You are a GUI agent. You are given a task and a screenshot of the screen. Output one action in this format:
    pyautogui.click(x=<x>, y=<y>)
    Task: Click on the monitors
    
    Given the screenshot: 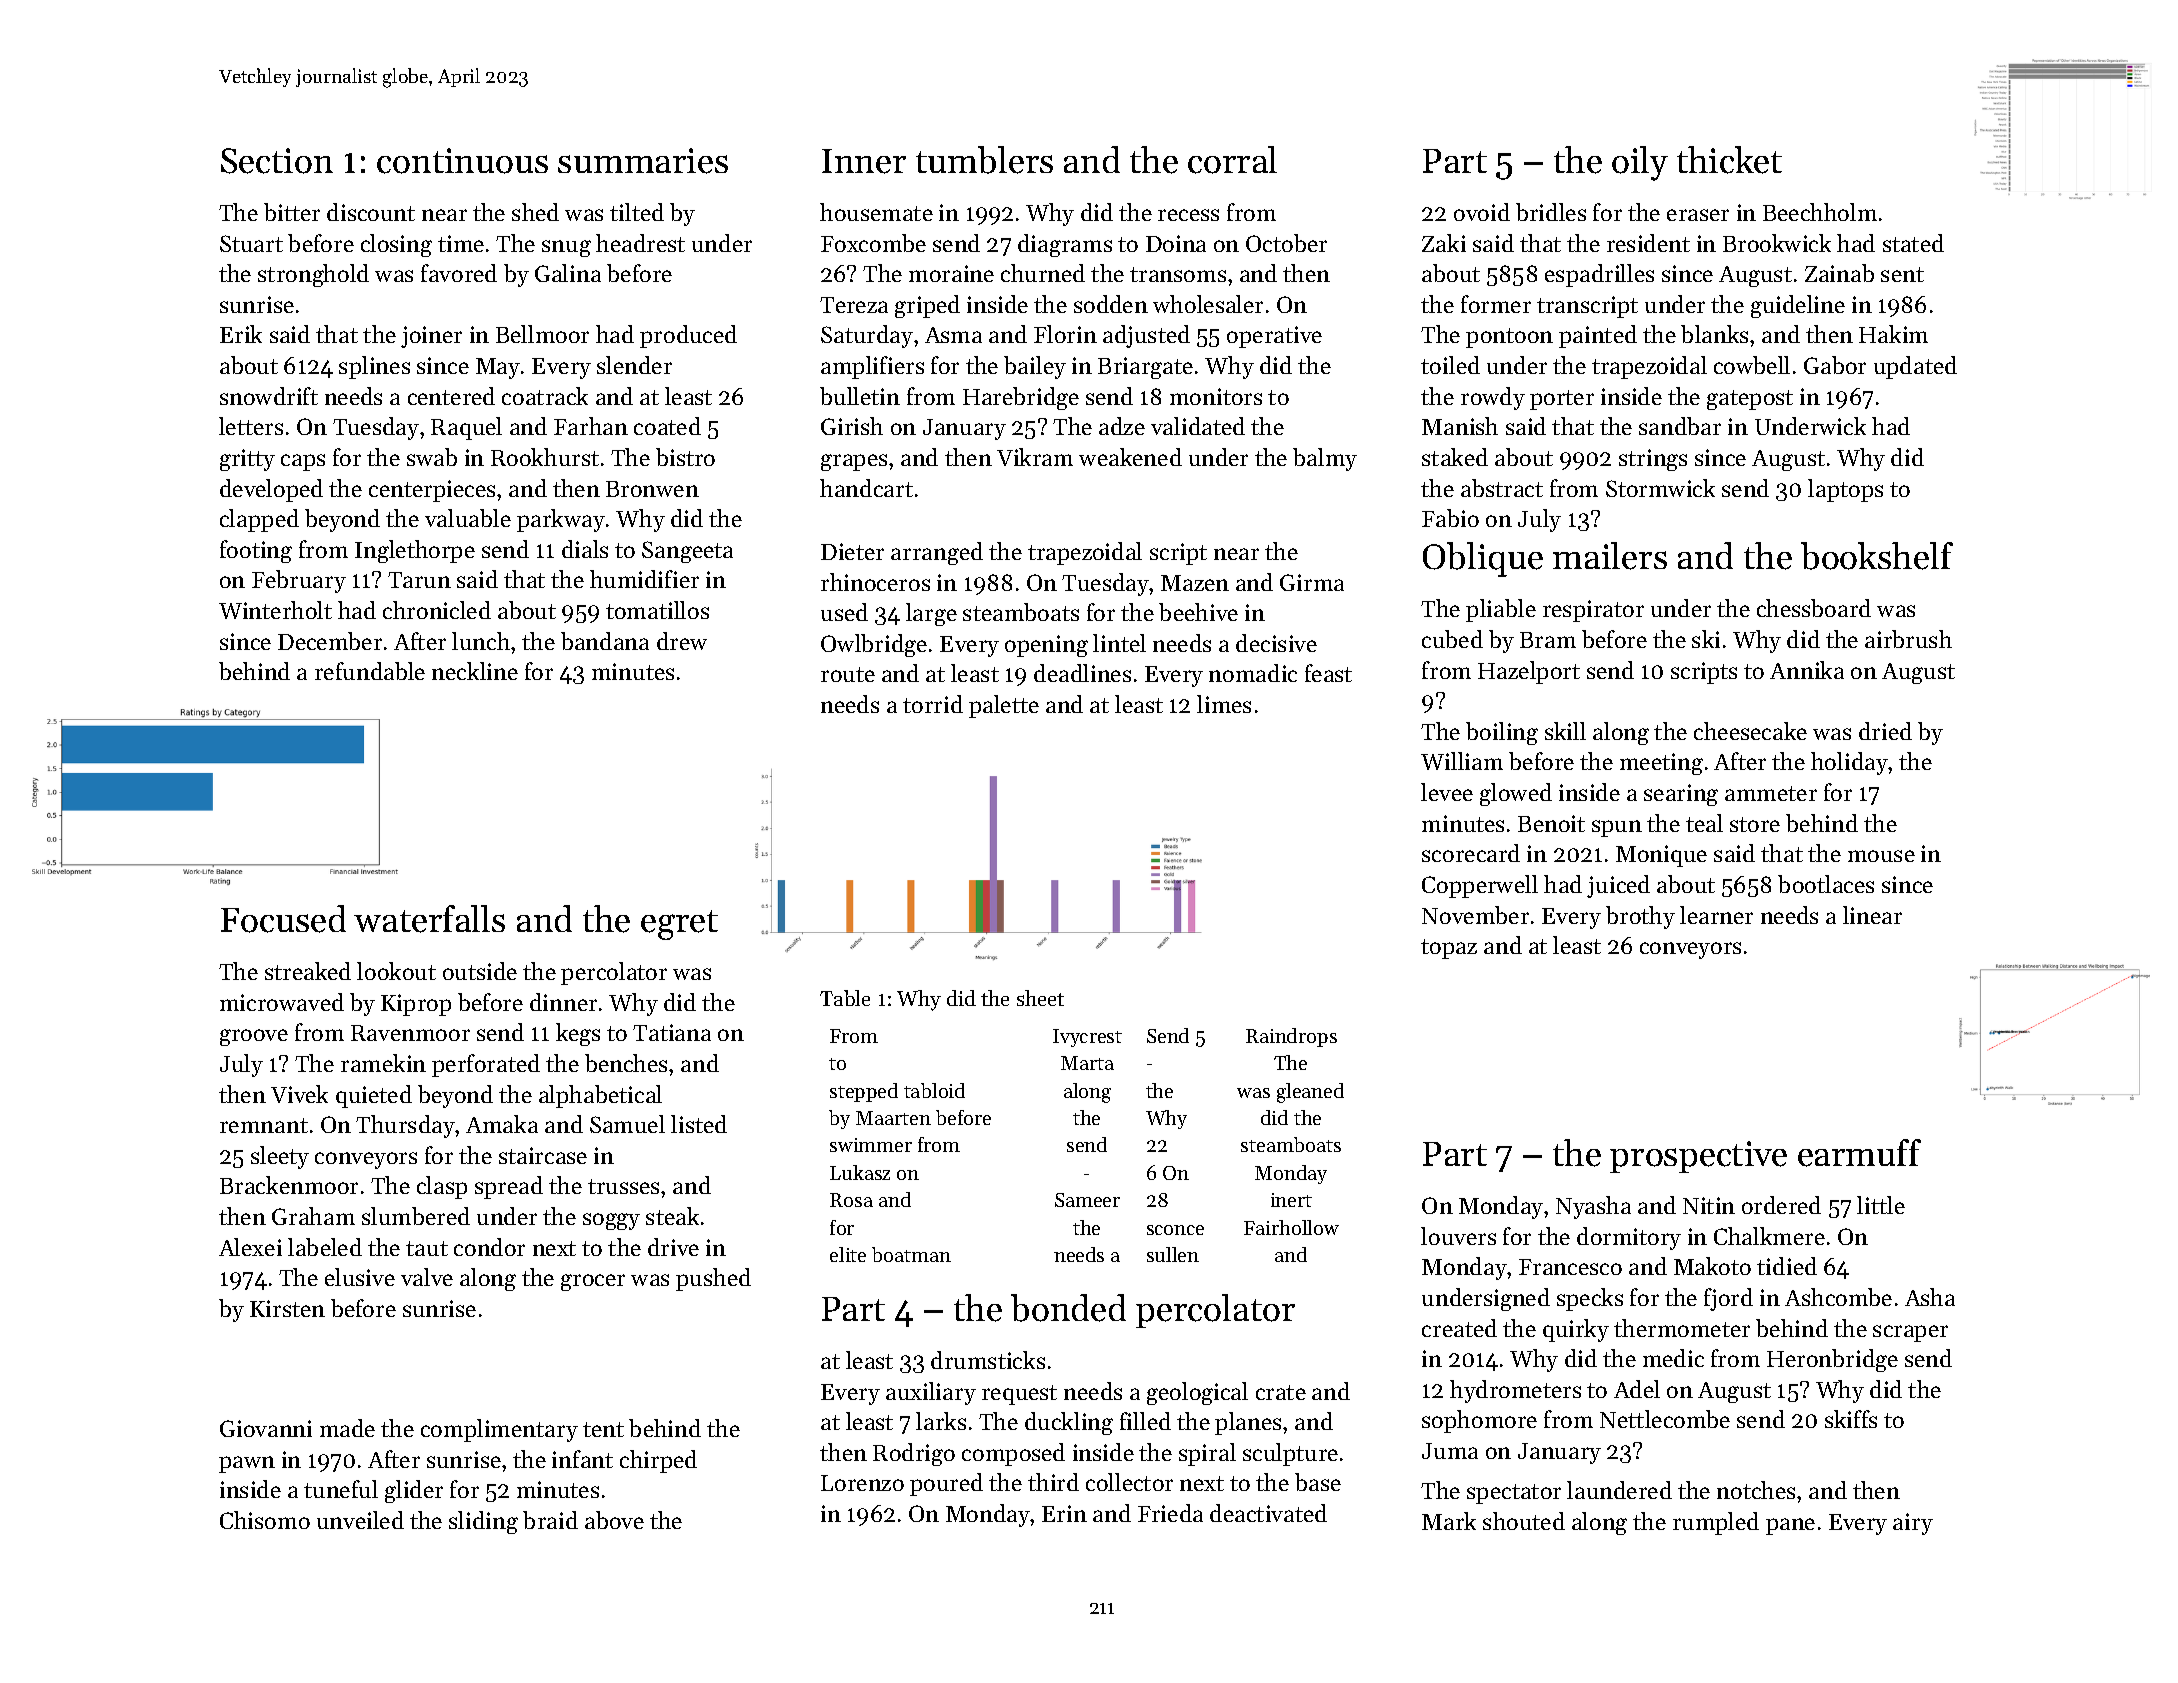 What is the action you would take?
    pyautogui.click(x=1216, y=396)
